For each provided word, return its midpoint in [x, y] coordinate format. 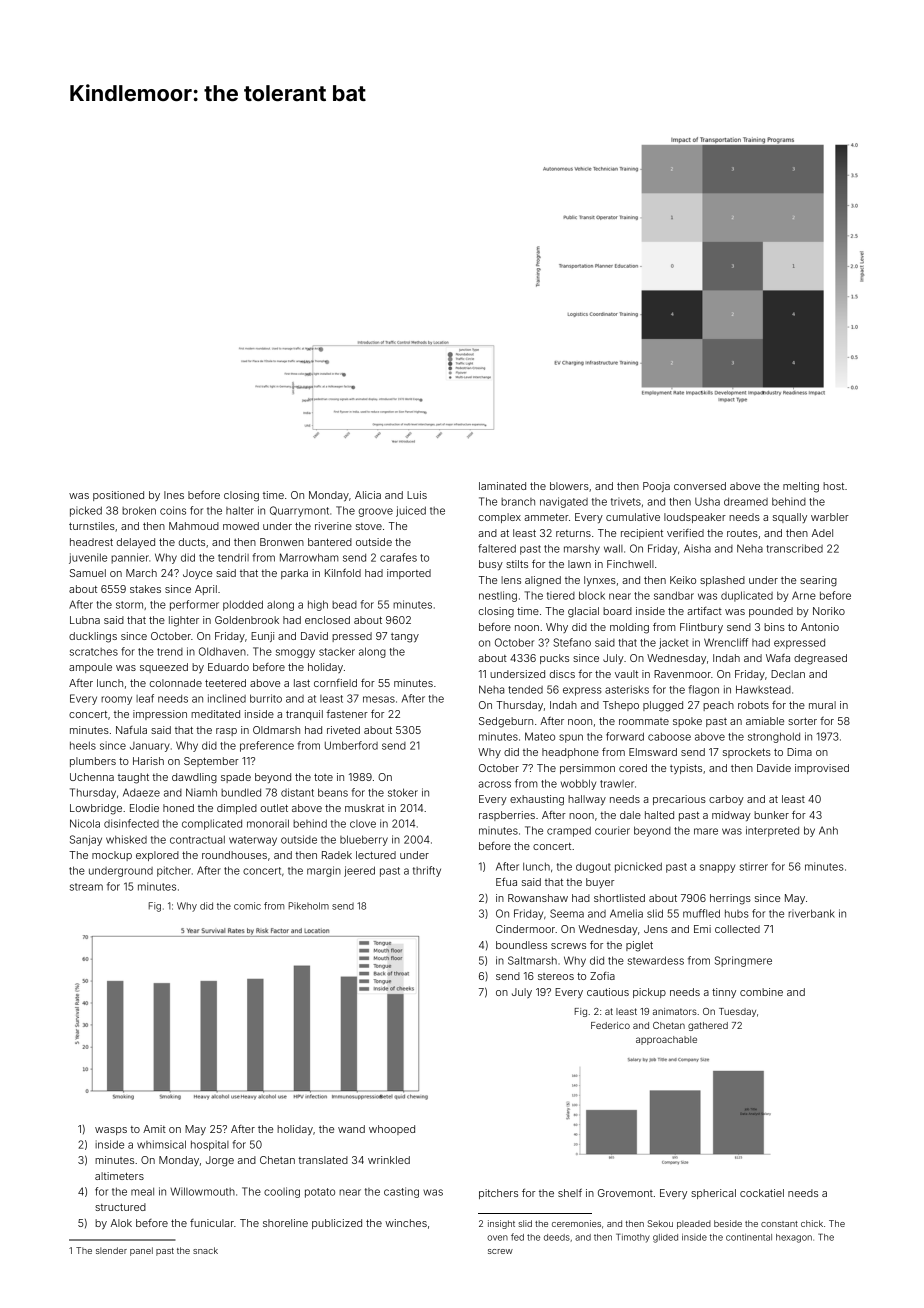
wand [351, 1129]
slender [111, 1250]
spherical [713, 1194]
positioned [118, 496]
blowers [569, 486]
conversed [700, 486]
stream [86, 887]
